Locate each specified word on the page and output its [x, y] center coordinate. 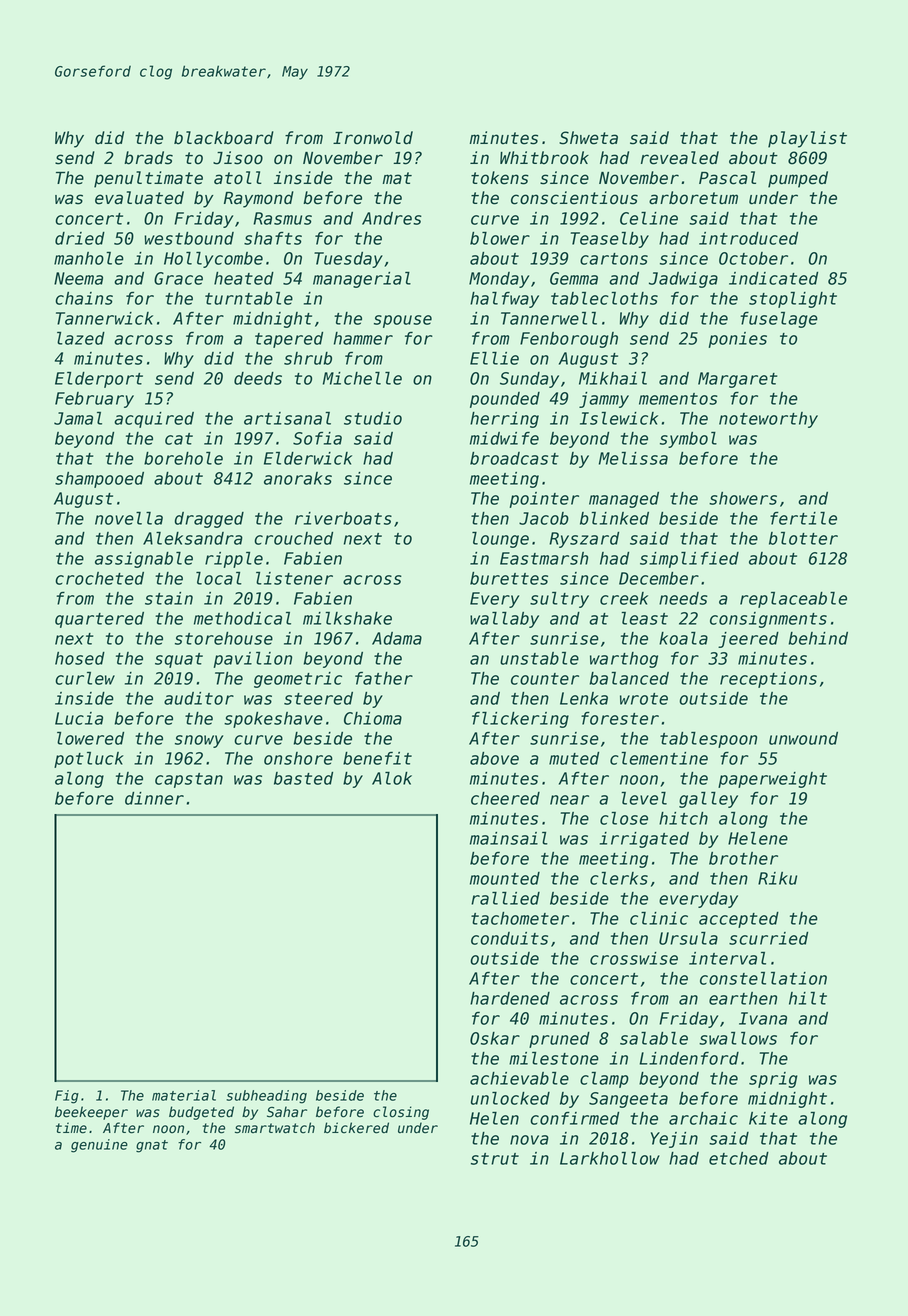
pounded [505, 400]
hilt [808, 998]
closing [401, 1113]
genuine [99, 1146]
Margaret [737, 380]
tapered [289, 340]
